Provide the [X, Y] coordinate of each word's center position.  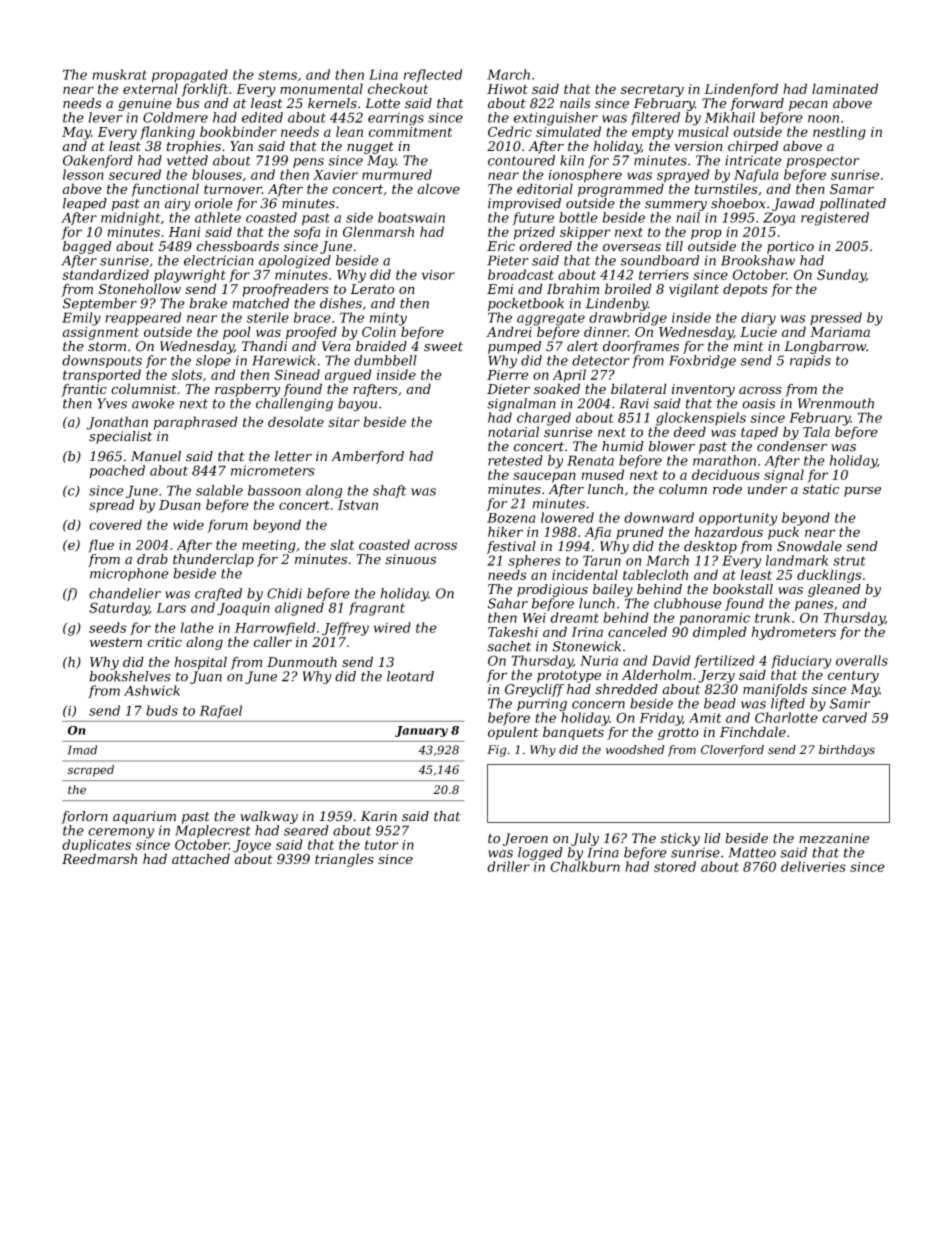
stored [675, 866]
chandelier [125, 593]
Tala [816, 431]
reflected [433, 76]
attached [201, 858]
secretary [652, 90]
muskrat [119, 74]
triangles [344, 860]
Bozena [511, 518]
